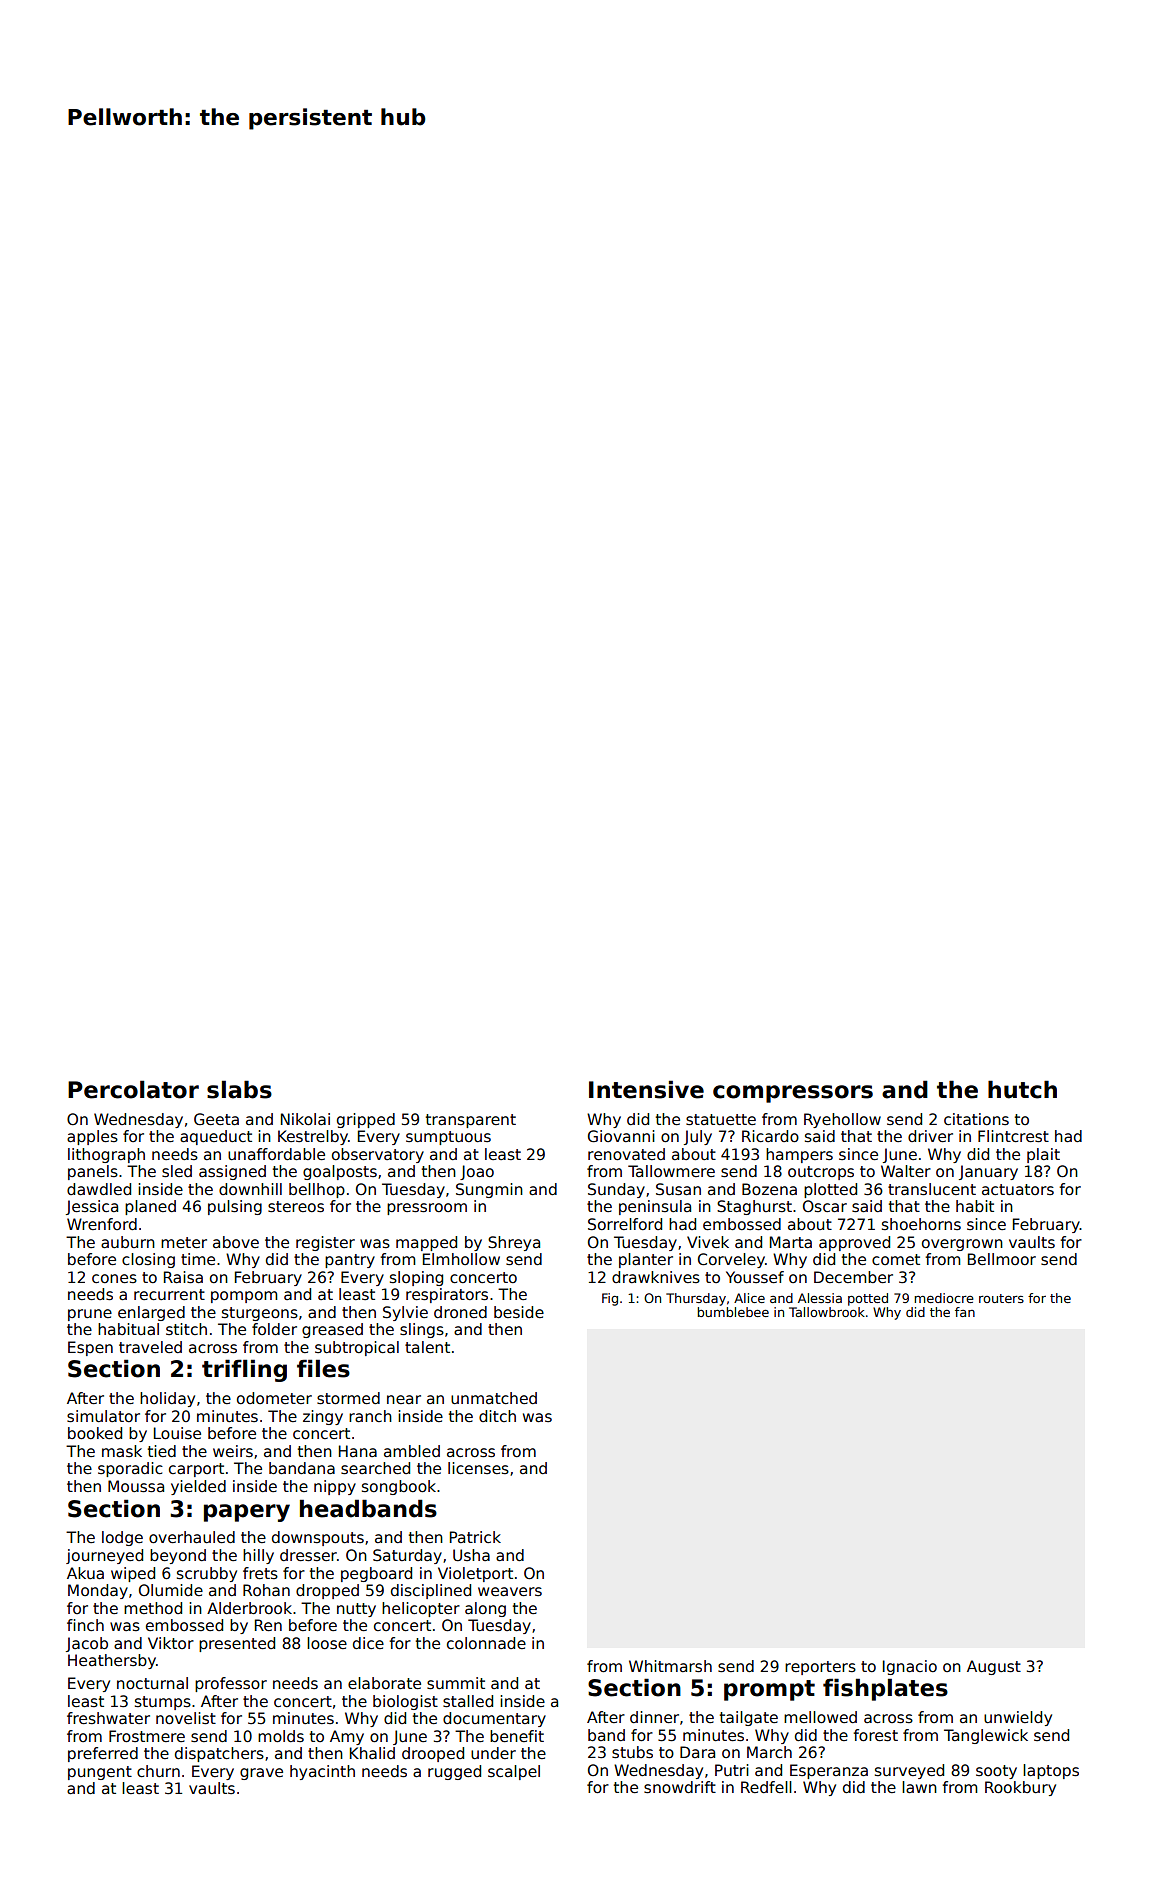 This screenshot has height=1898, width=1152. I want to click on loose, so click(327, 1643).
